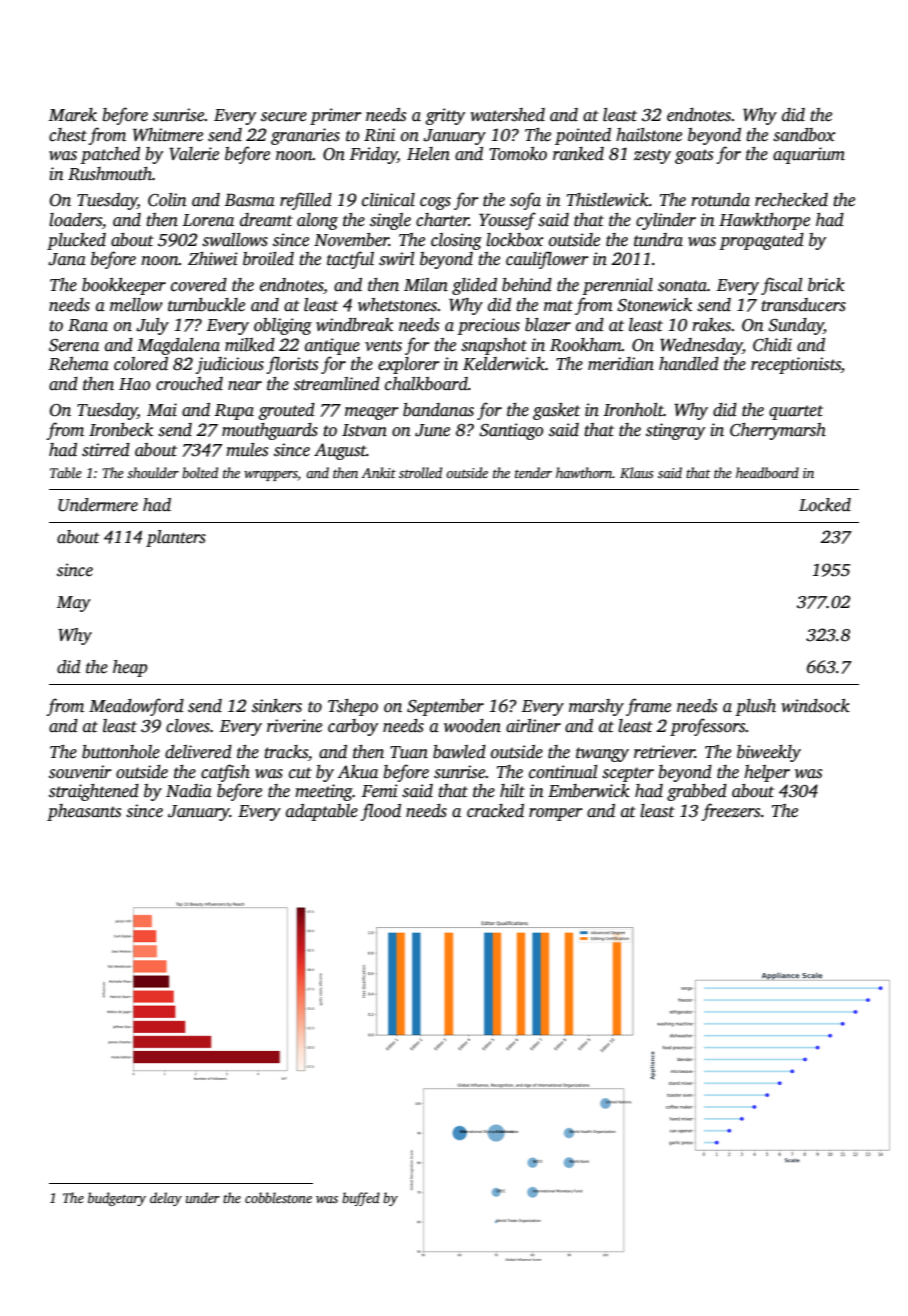 The width and height of the screenshot is (908, 1316). Describe the element at coordinates (75, 220) in the screenshot. I see `loaders` at that location.
